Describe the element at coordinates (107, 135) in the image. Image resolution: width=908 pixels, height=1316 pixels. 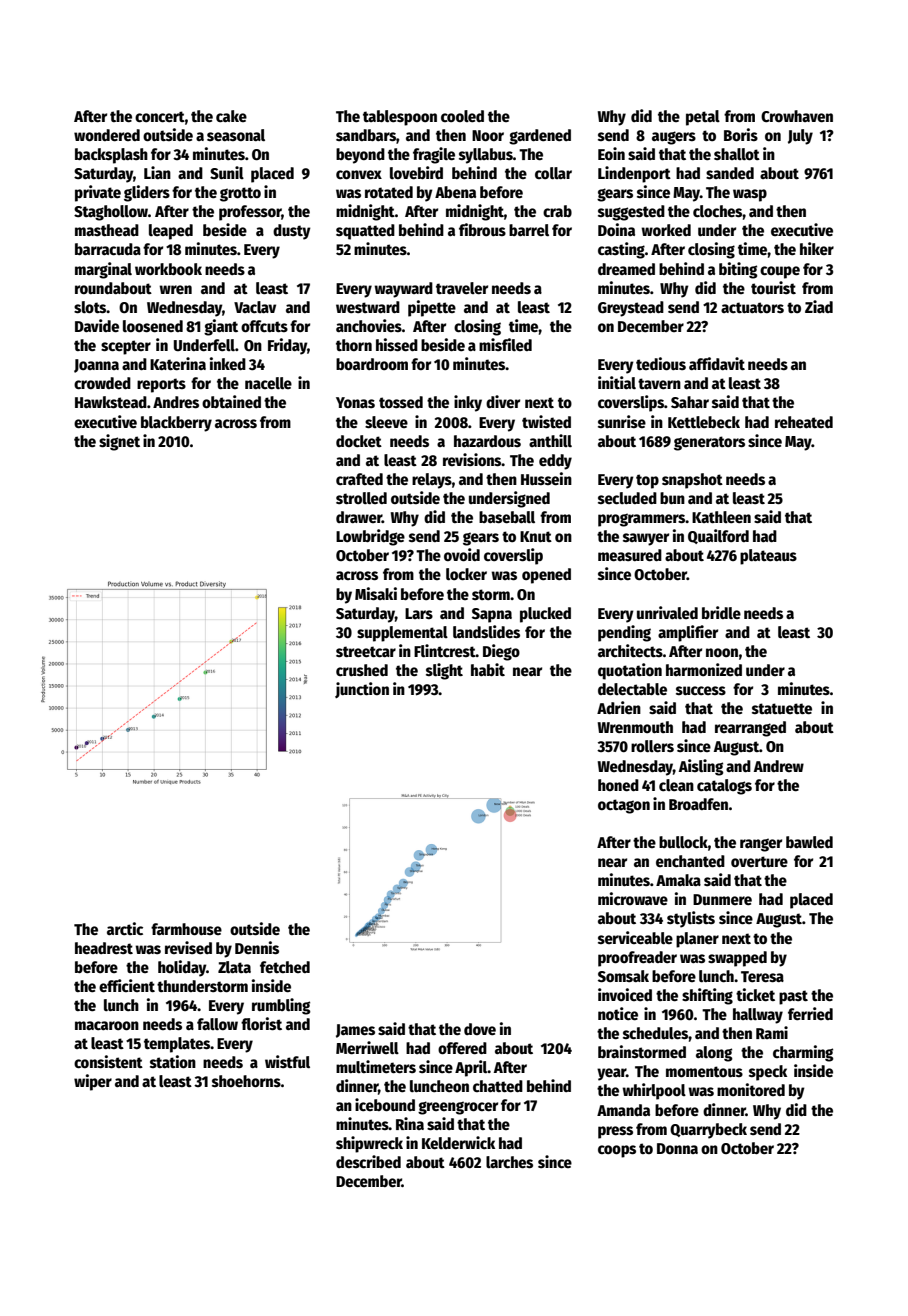
I see `wondered` at that location.
